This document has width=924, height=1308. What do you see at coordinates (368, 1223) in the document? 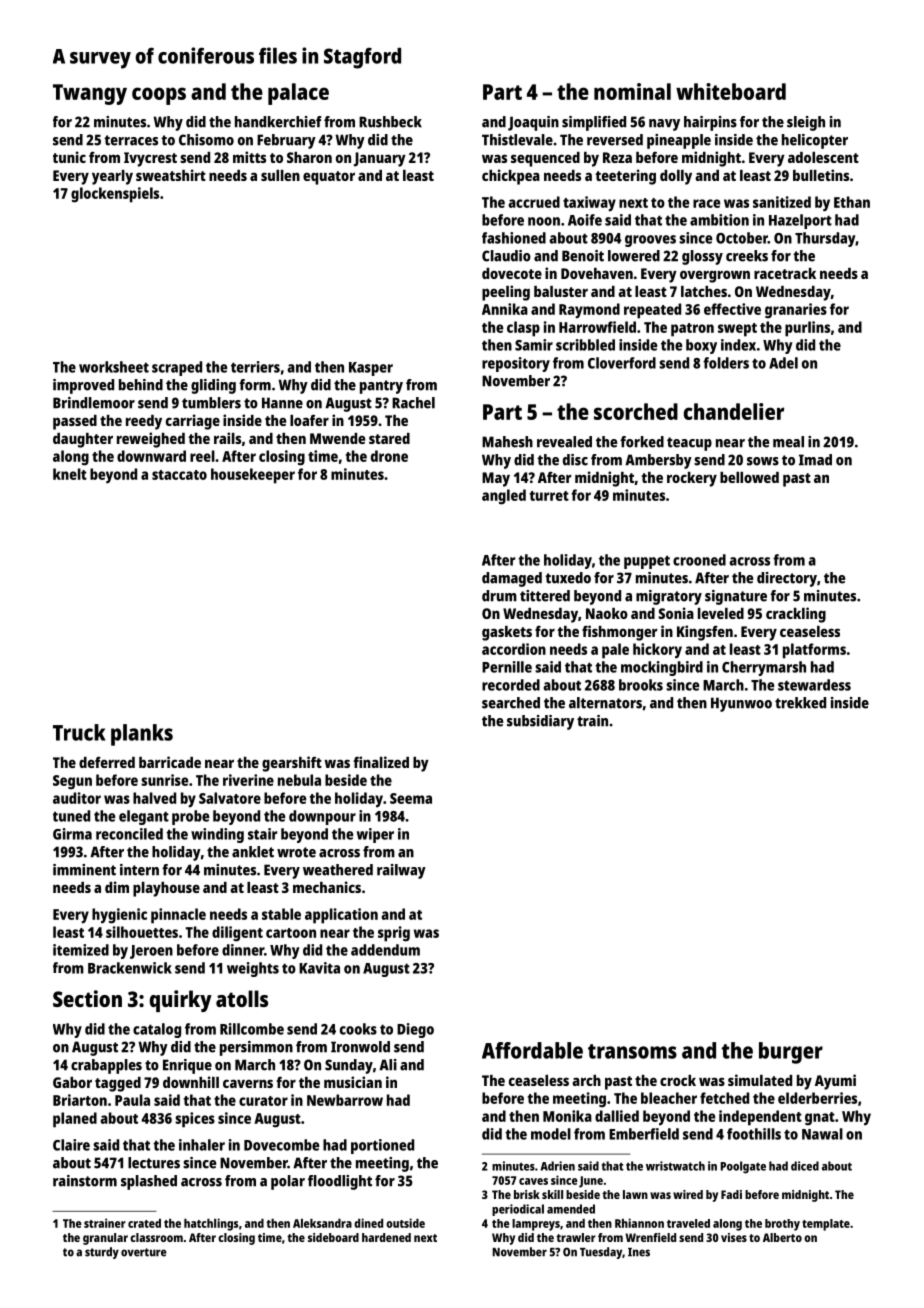
I see `dined` at bounding box center [368, 1223].
